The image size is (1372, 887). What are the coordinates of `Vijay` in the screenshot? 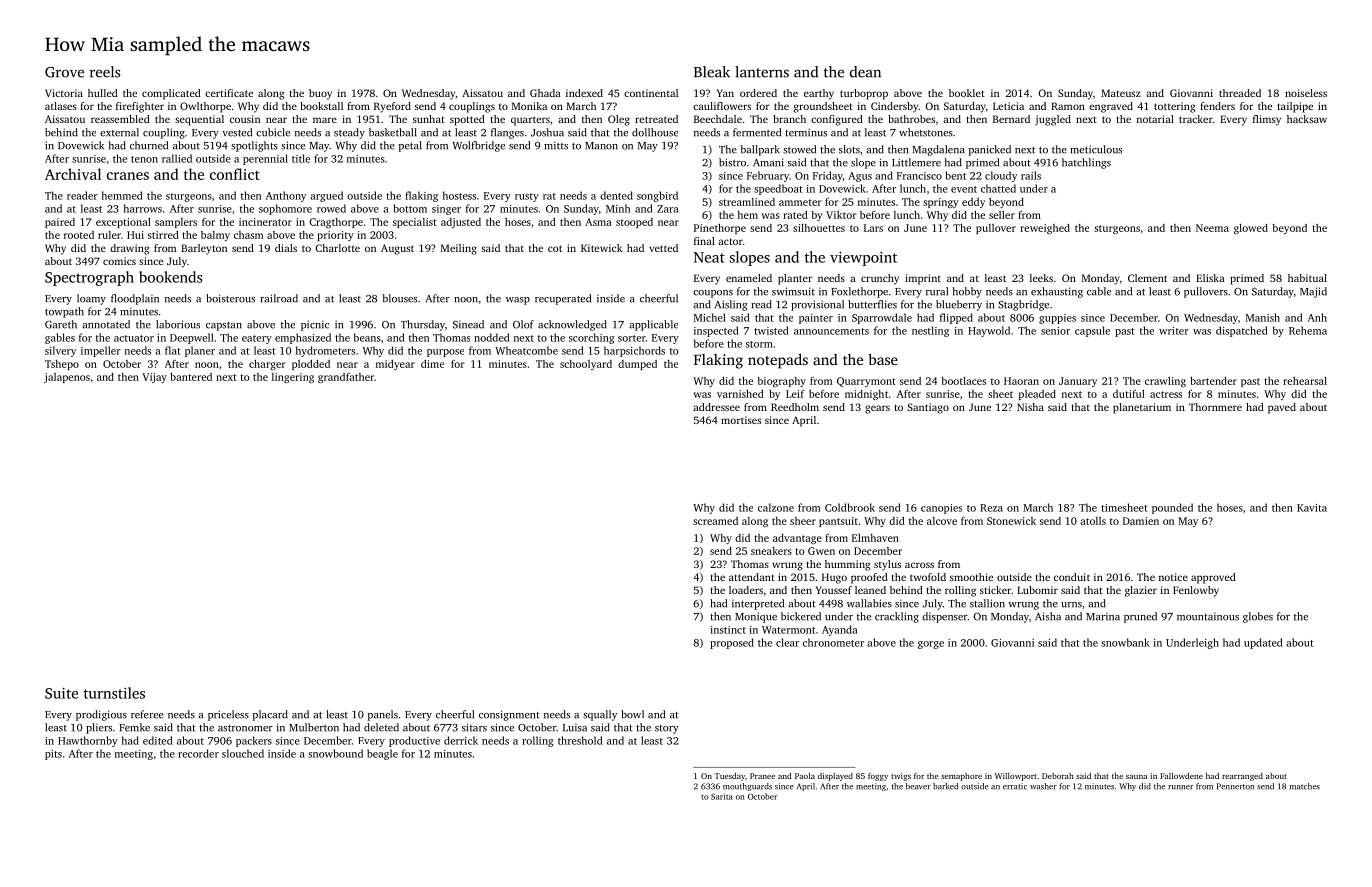 It's located at (154, 378).
